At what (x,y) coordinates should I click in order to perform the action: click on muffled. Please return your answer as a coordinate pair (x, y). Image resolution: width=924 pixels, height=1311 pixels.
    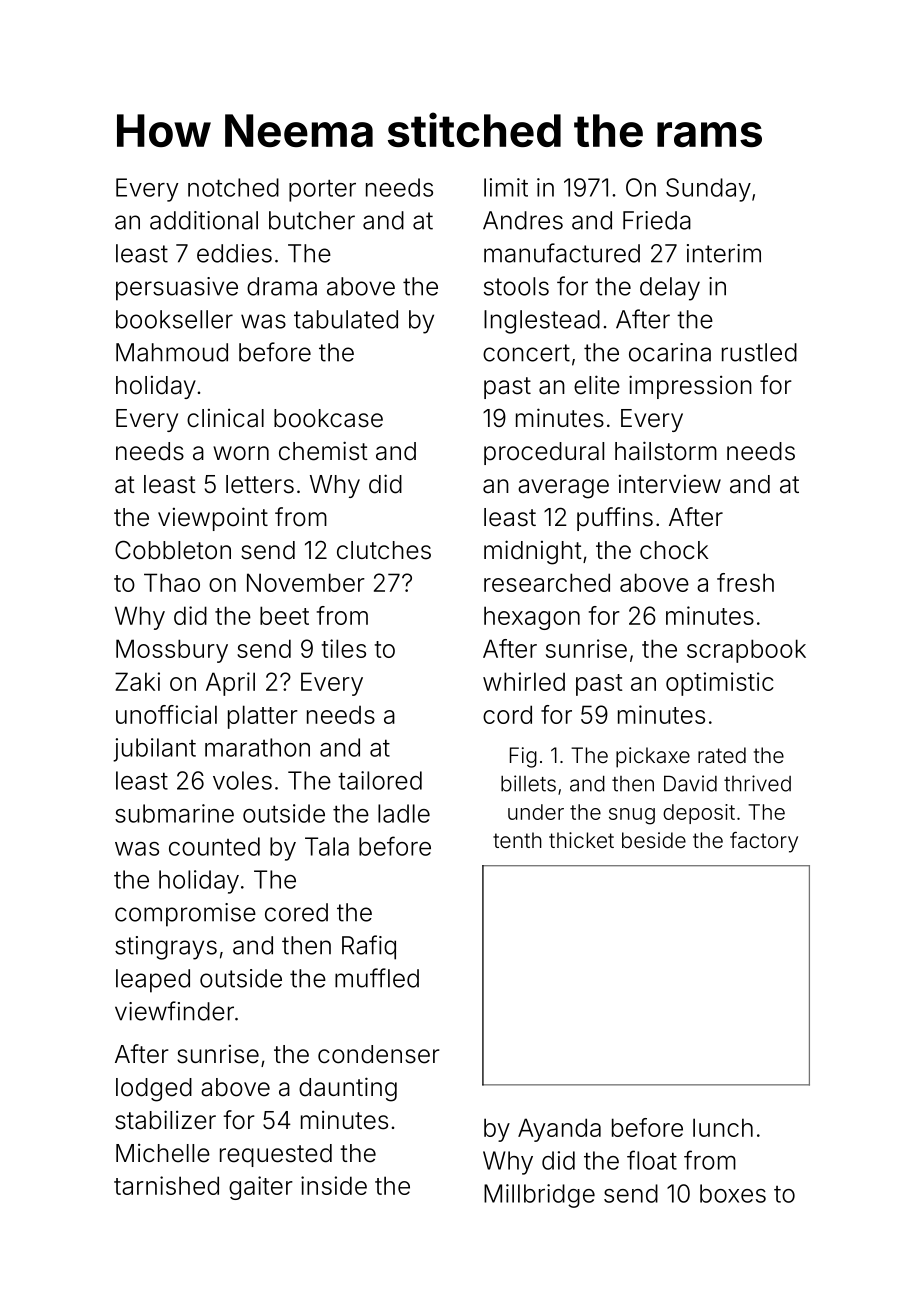
    Looking at the image, I should click on (377, 978).
